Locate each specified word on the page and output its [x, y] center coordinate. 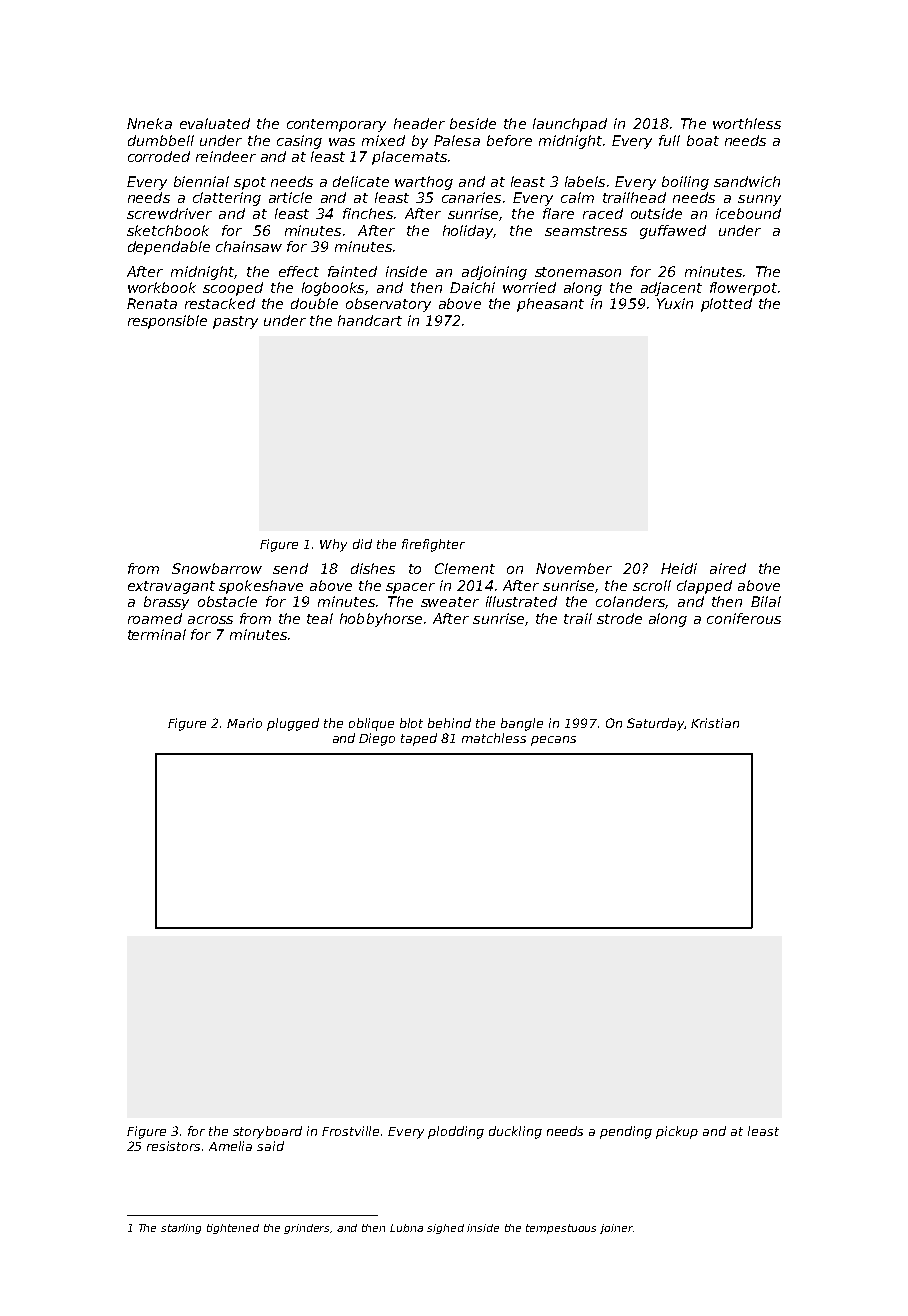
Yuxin [675, 303]
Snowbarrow [217, 568]
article [290, 197]
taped [419, 739]
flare [558, 213]
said [270, 1146]
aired [728, 568]
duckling [515, 1132]
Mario [244, 723]
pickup [677, 1132]
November [574, 568]
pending [626, 1132]
